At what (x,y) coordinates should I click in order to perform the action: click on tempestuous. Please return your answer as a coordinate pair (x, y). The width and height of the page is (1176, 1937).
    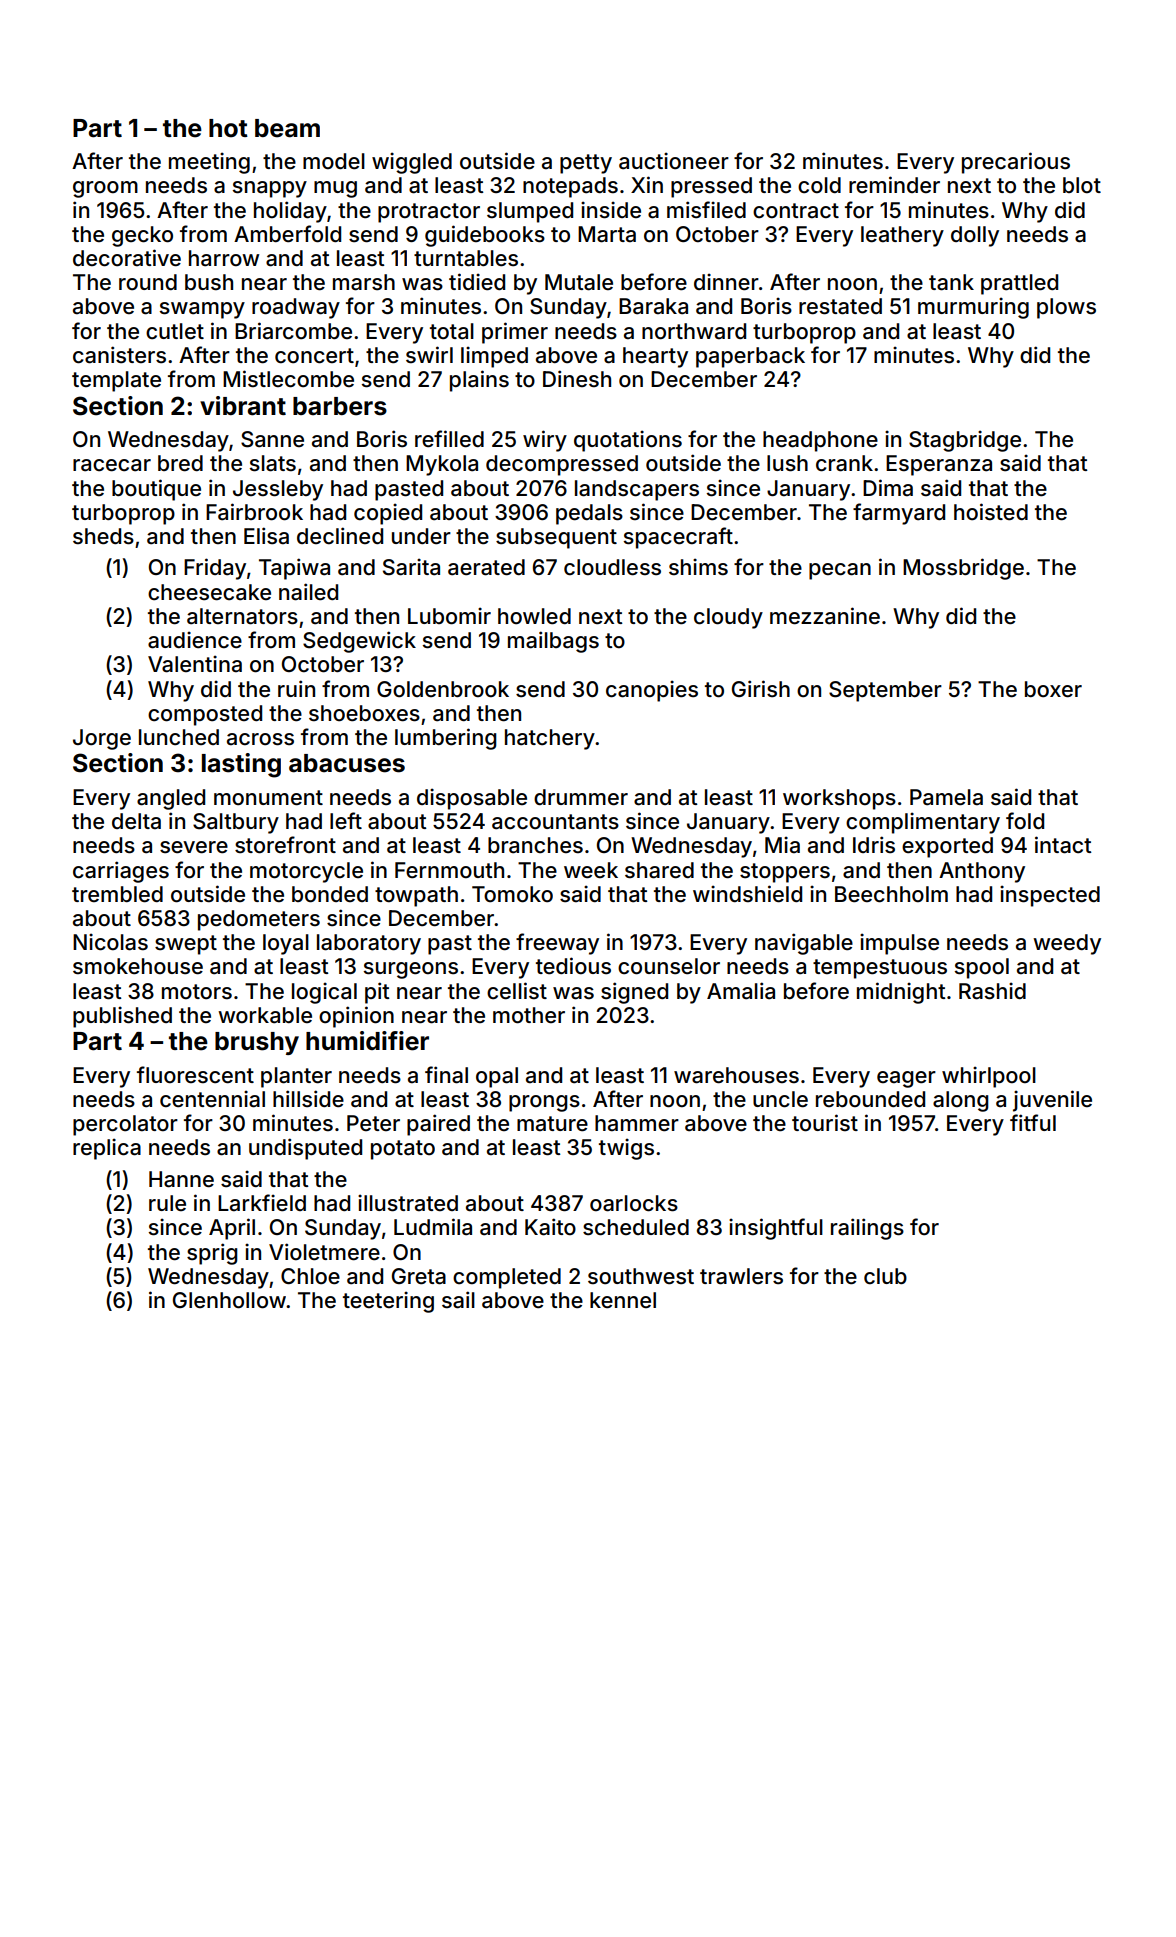
    Looking at the image, I should click on (880, 969).
